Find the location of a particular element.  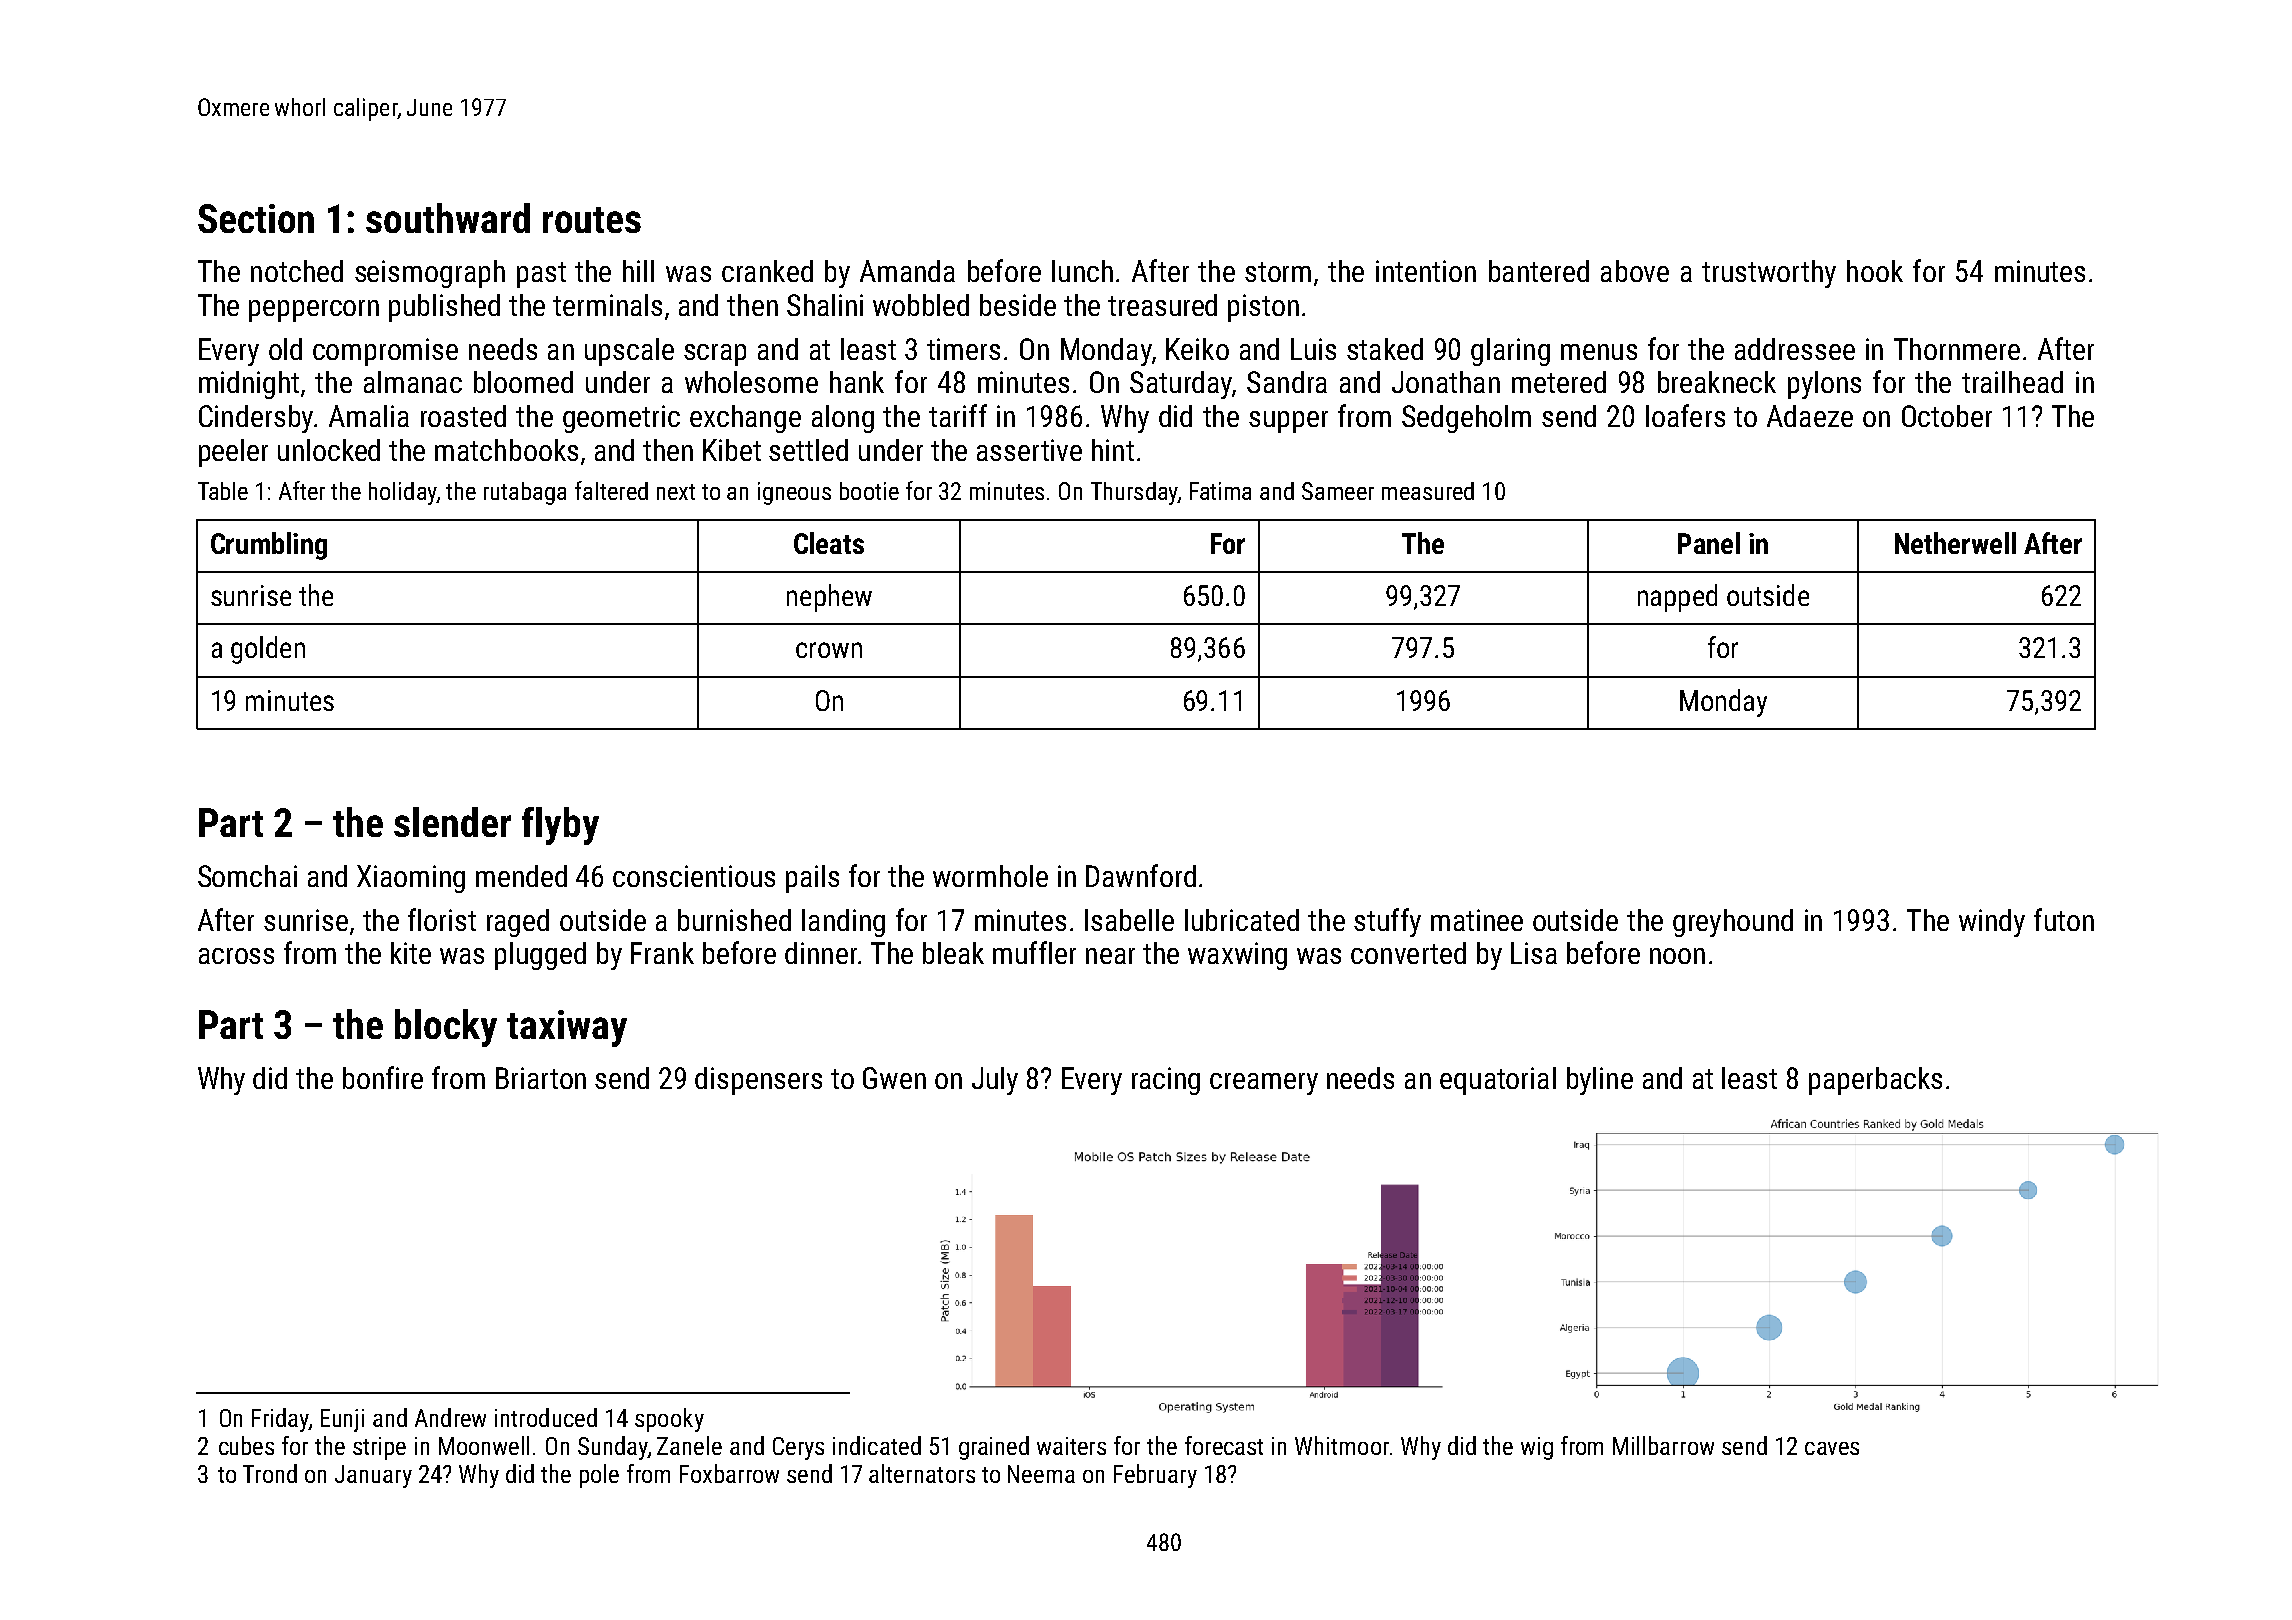

midnight is located at coordinates (249, 385).
